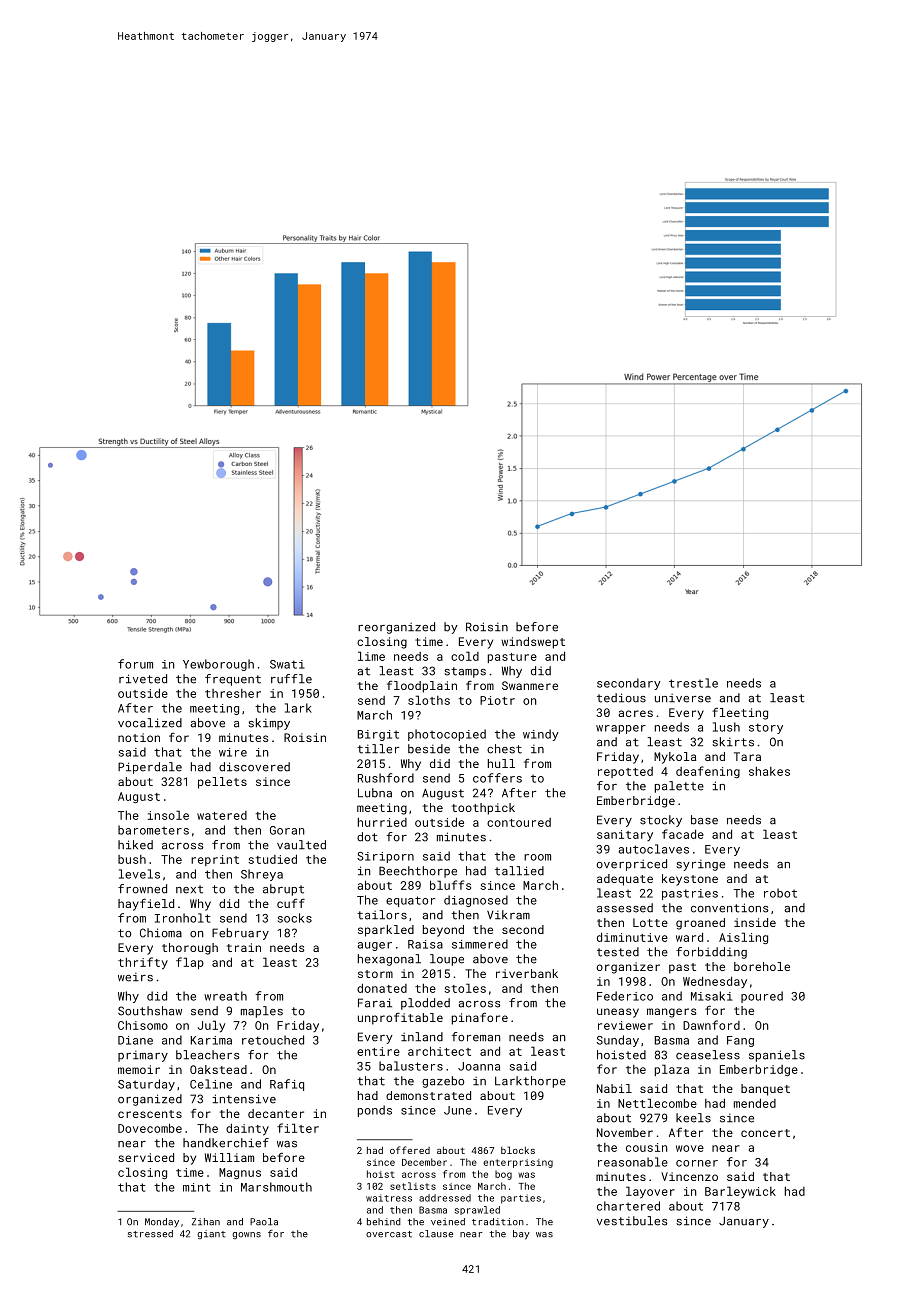  Describe the element at coordinates (693, 683) in the document. I see `trestle` at that location.
